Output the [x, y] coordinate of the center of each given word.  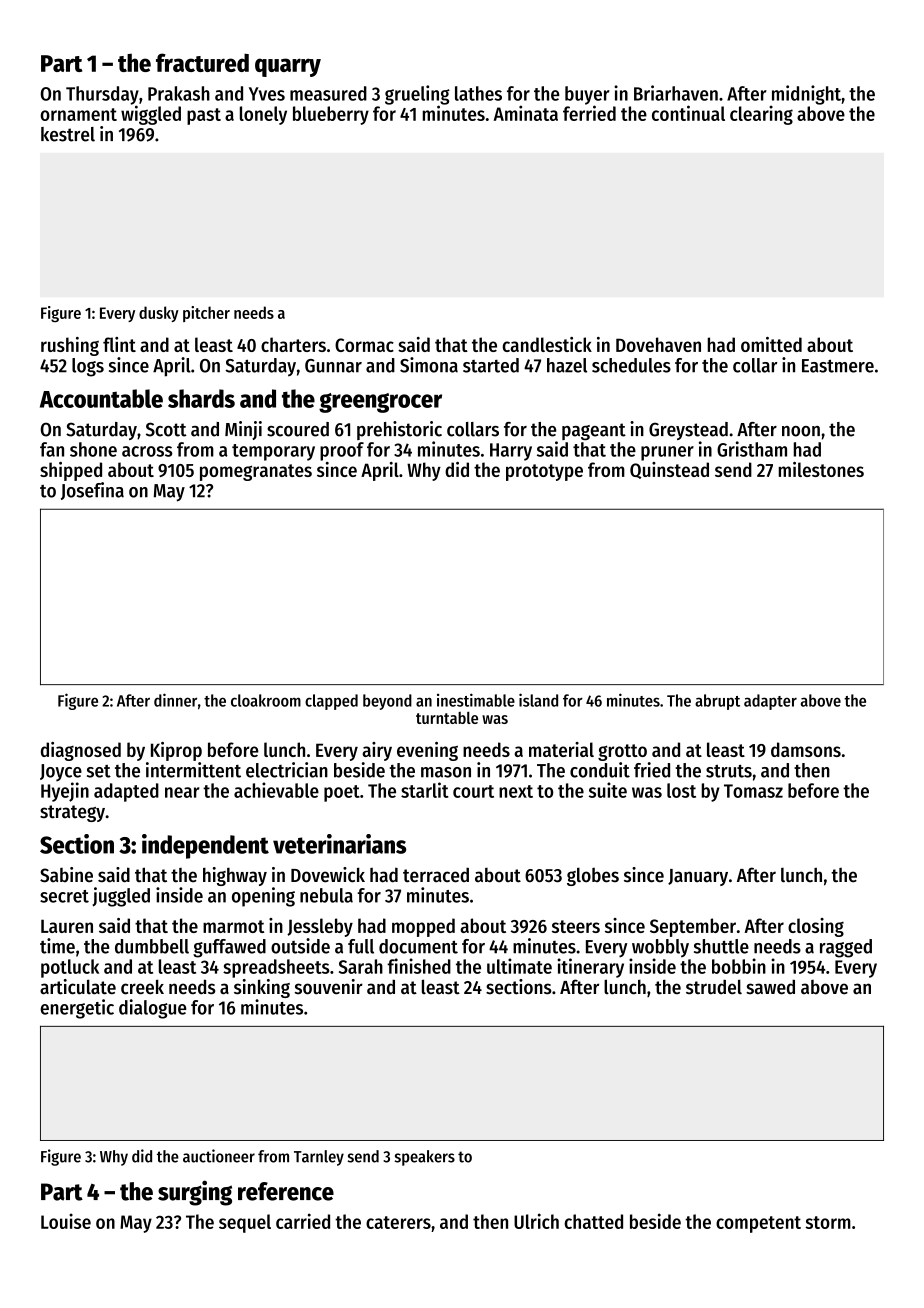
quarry [288, 67]
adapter [770, 702]
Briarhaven [676, 93]
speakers [424, 1158]
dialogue [153, 1009]
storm [828, 1222]
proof [342, 451]
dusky [159, 314]
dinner [175, 700]
